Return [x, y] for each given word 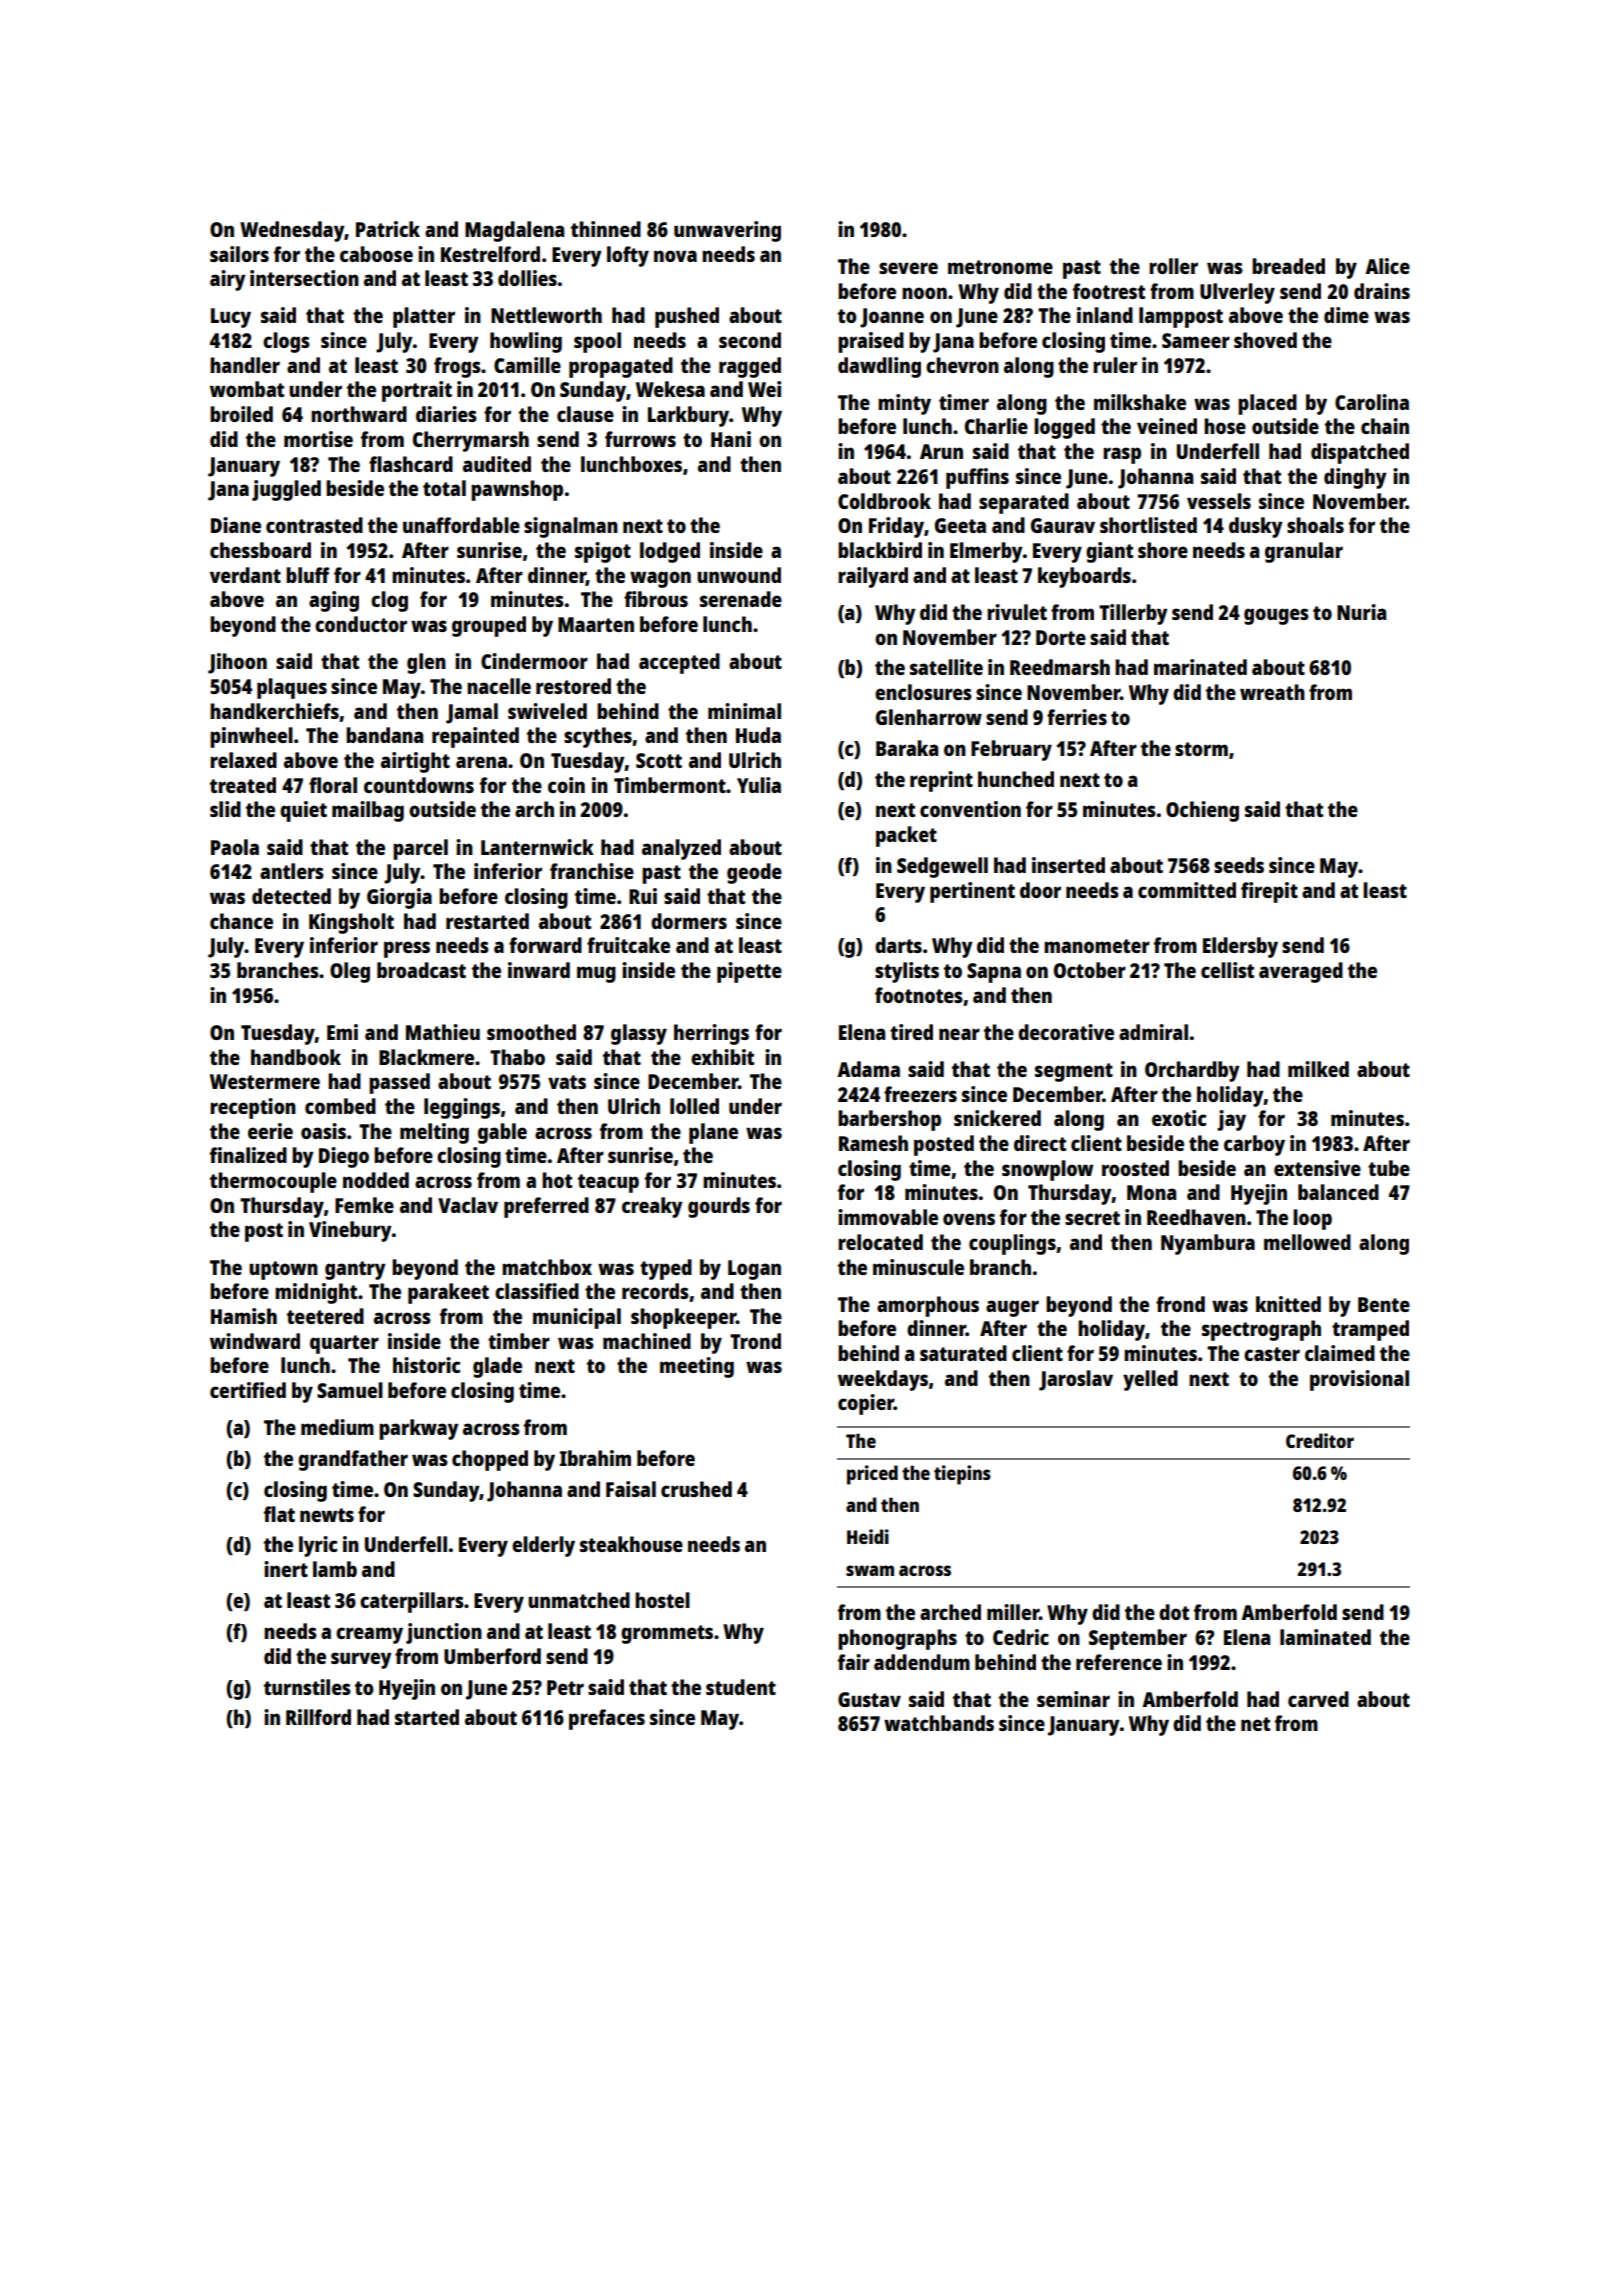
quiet [303, 811]
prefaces [607, 1719]
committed [1187, 890]
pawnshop [517, 490]
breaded [1288, 266]
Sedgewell [942, 867]
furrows [640, 439]
